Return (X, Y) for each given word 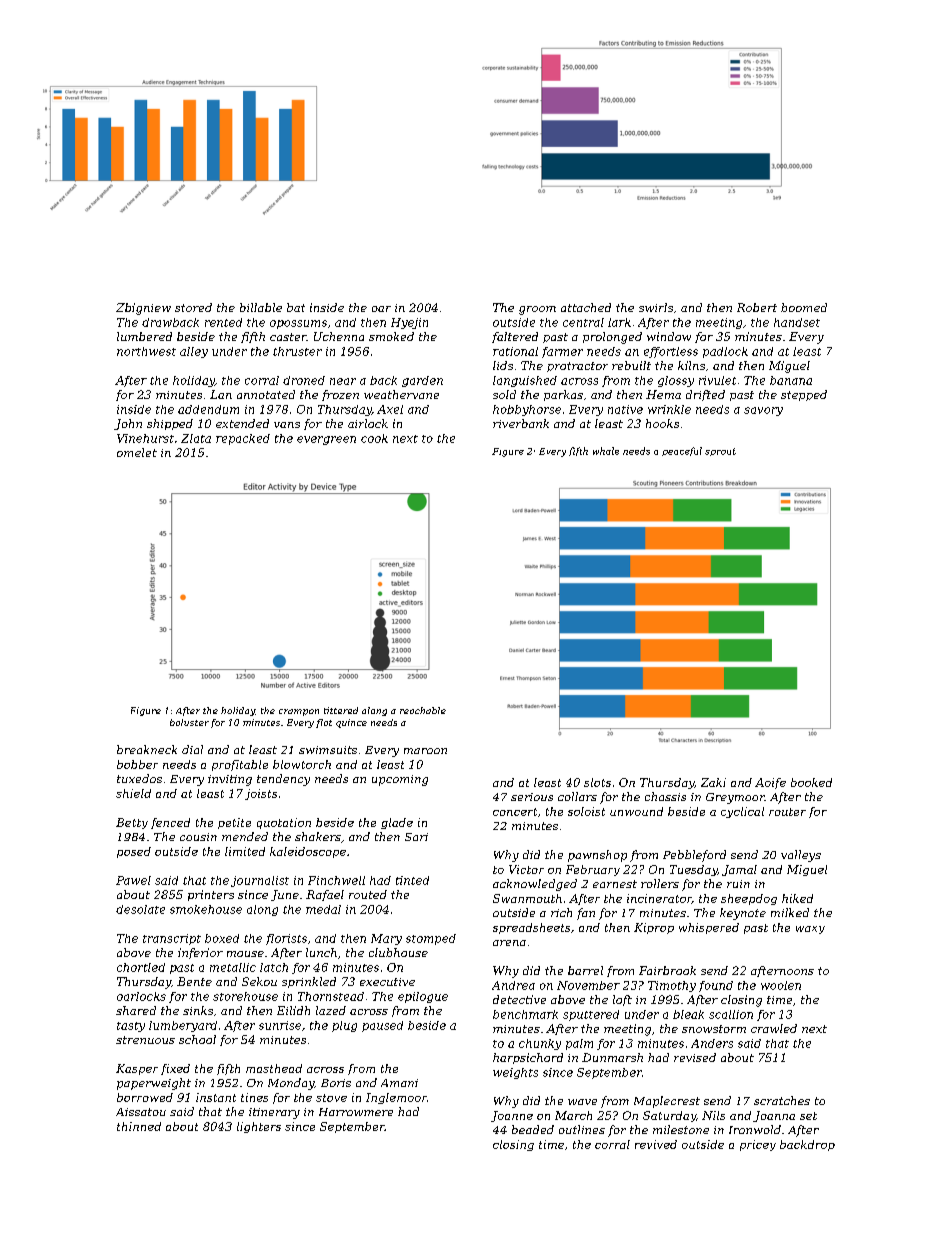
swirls (656, 307)
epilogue (423, 997)
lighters (259, 1127)
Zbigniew (143, 309)
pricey (758, 1145)
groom (537, 310)
